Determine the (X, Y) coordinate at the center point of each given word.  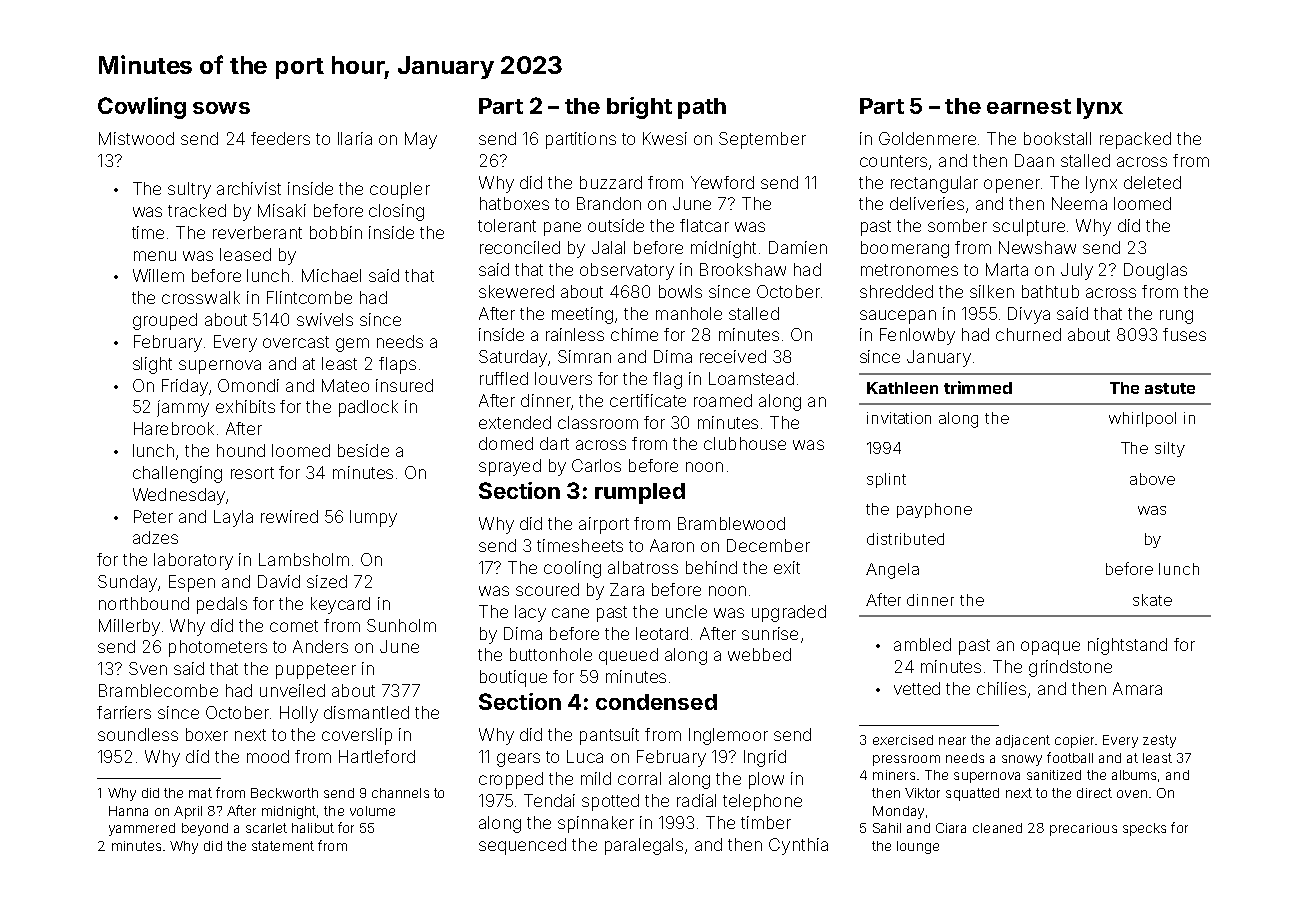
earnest (1029, 106)
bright (639, 108)
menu (155, 256)
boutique (513, 678)
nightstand (1127, 646)
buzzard (611, 182)
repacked (1135, 140)
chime (634, 334)
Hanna (128, 811)
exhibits (245, 406)
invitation (899, 418)
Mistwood (136, 138)
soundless (138, 734)
